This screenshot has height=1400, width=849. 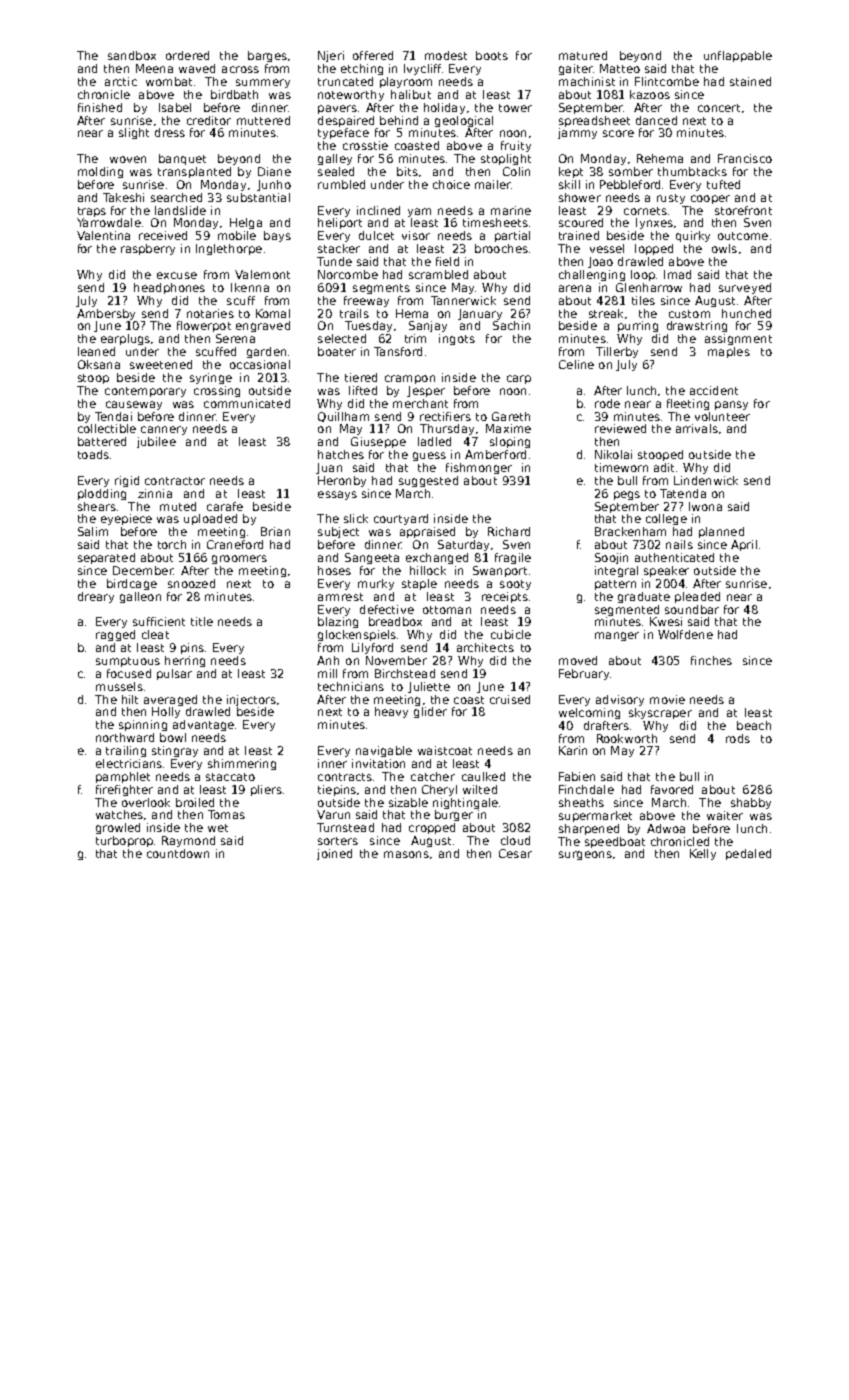 What do you see at coordinates (334, 854) in the screenshot?
I see `joined` at bounding box center [334, 854].
